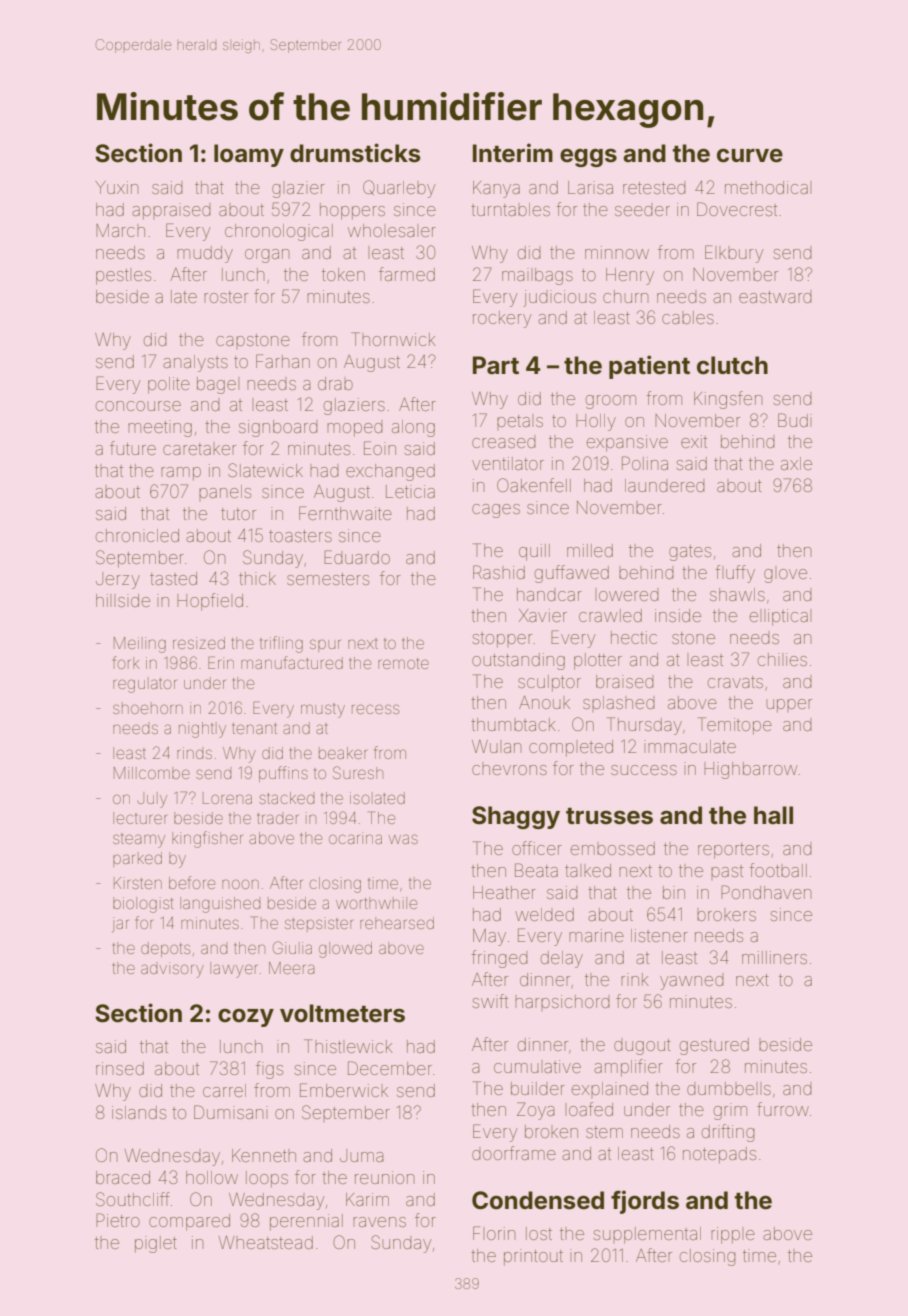 The image size is (908, 1316). I want to click on lecturer, so click(140, 818).
